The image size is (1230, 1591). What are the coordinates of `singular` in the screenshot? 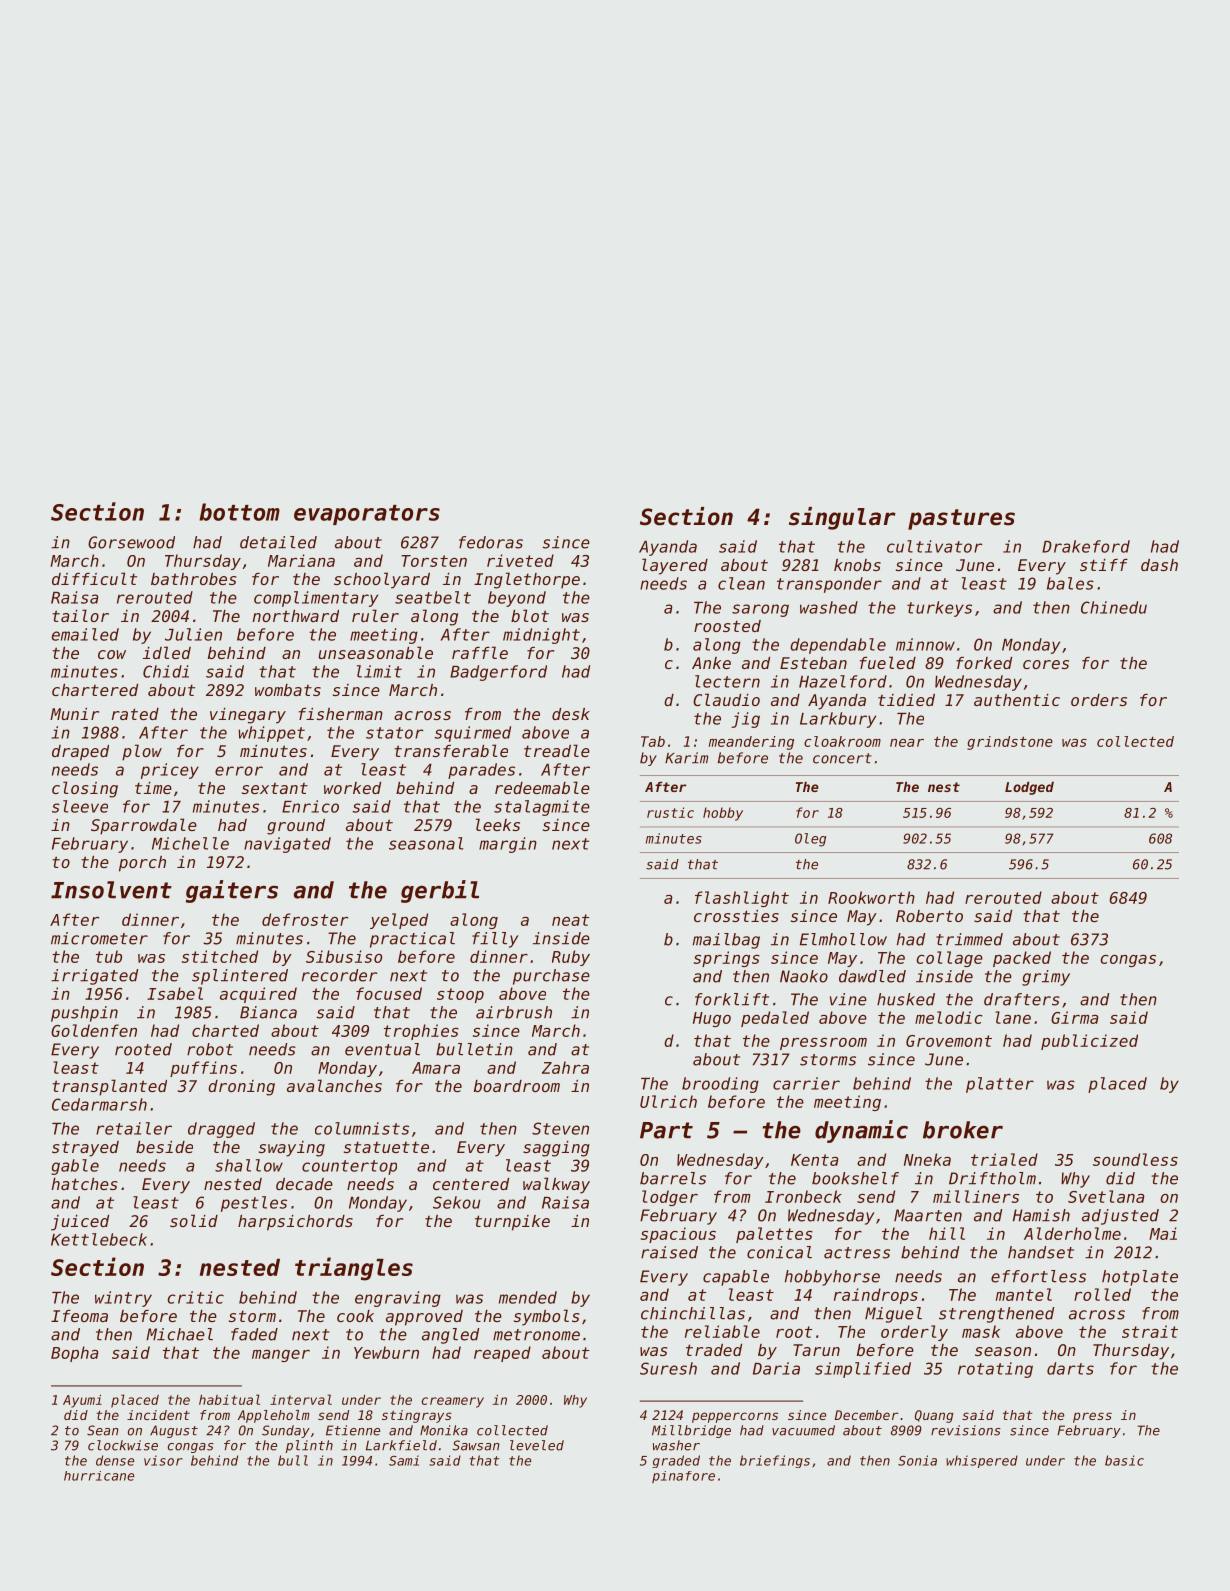 It's located at (842, 518).
